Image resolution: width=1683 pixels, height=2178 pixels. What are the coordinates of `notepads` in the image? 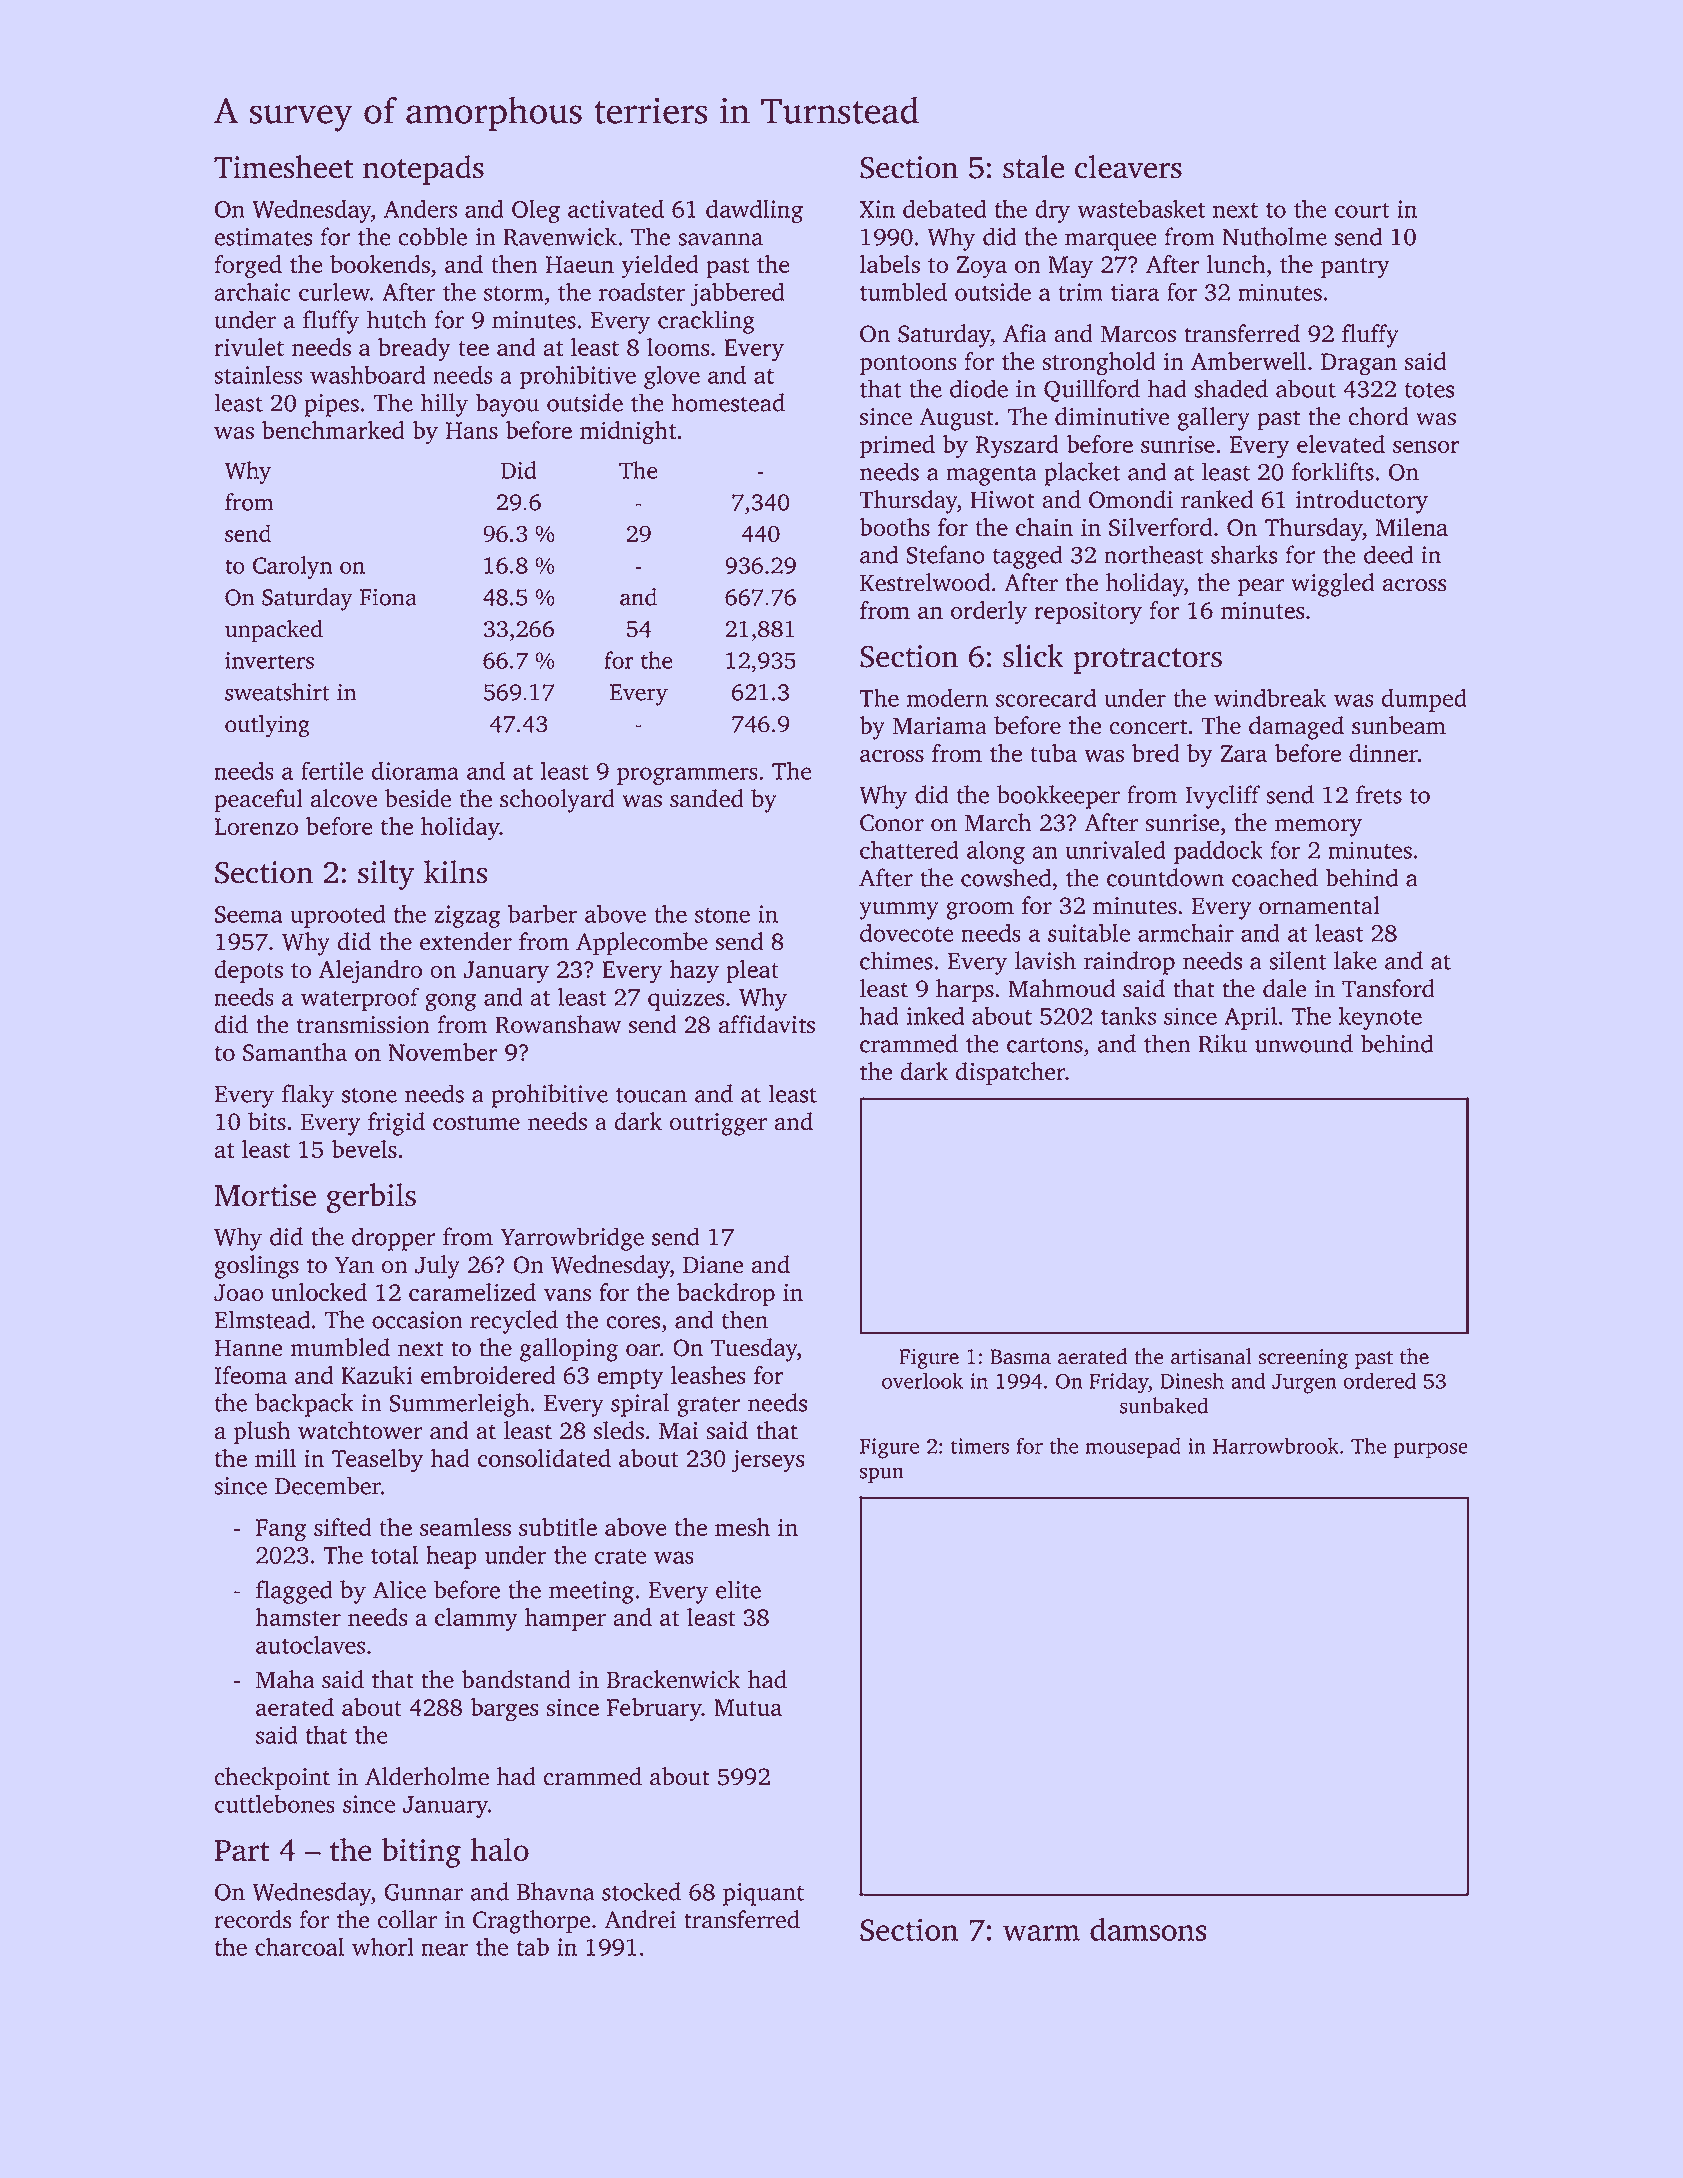 It's located at (423, 170).
